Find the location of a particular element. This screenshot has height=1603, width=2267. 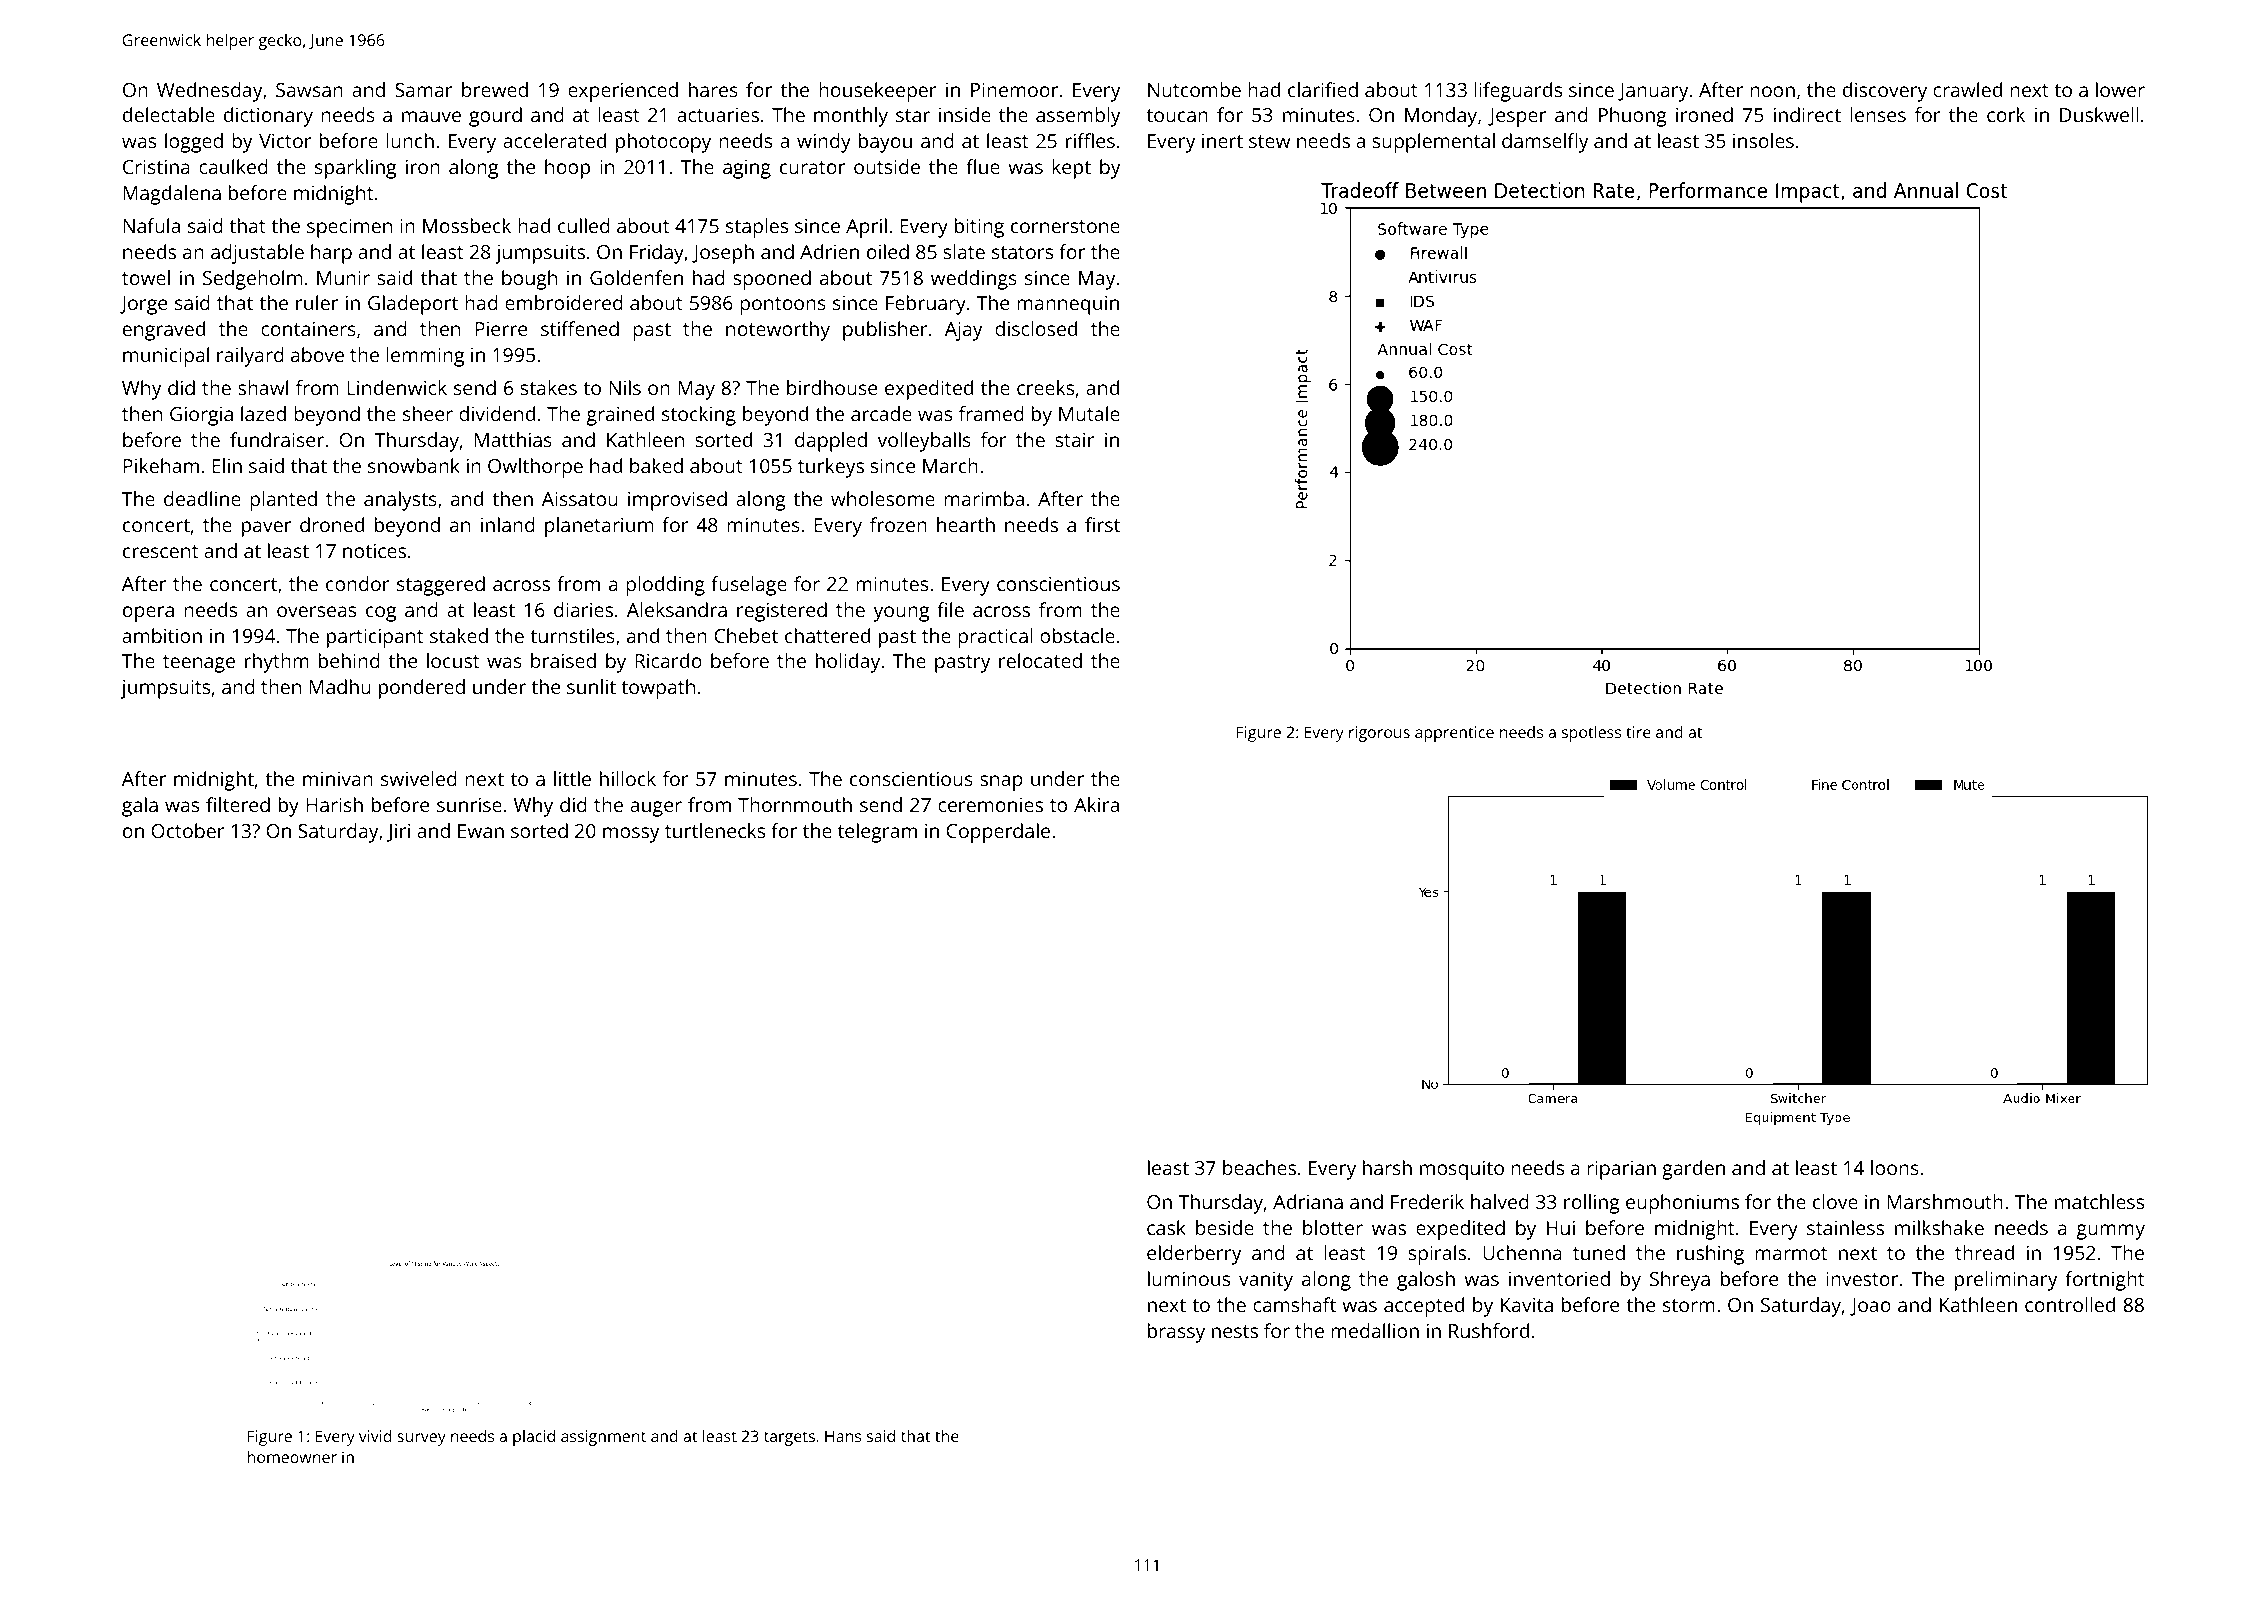

Rushford is located at coordinates (1489, 1330).
